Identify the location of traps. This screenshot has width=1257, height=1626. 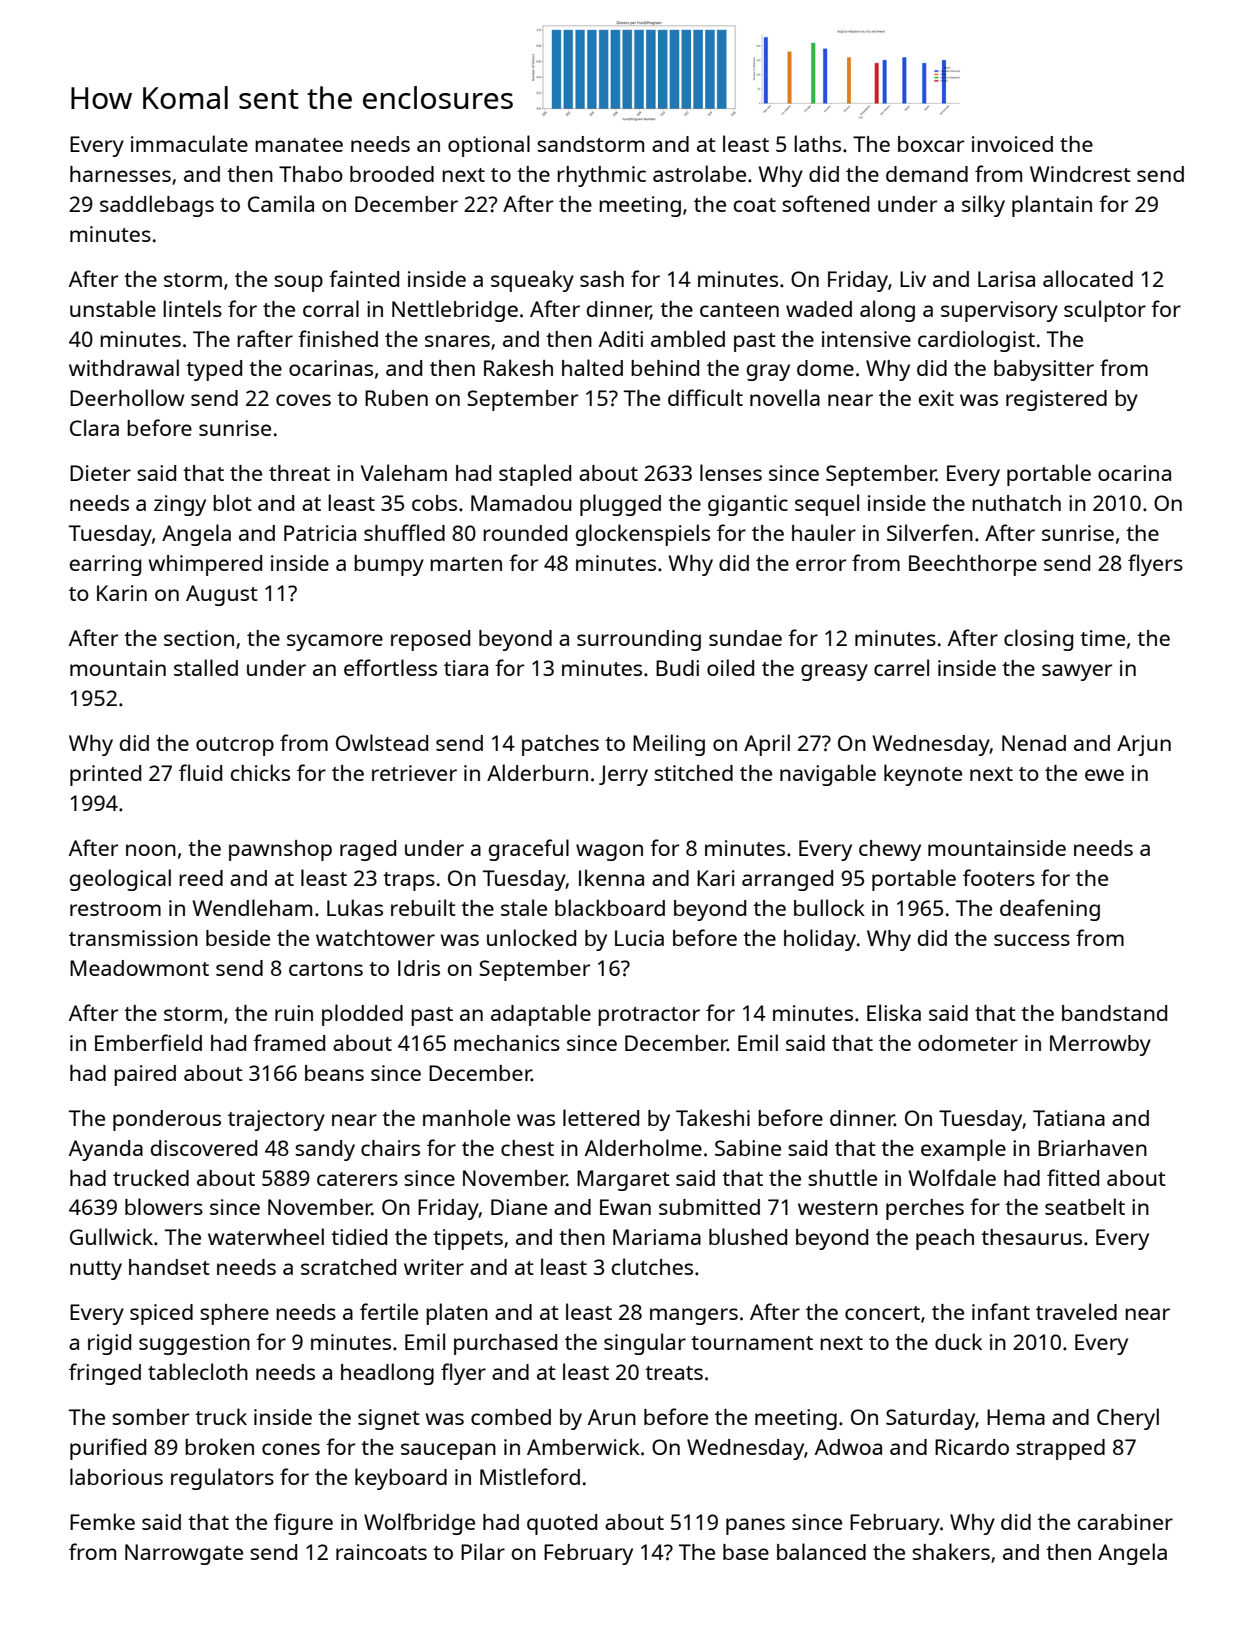
(409, 881).
